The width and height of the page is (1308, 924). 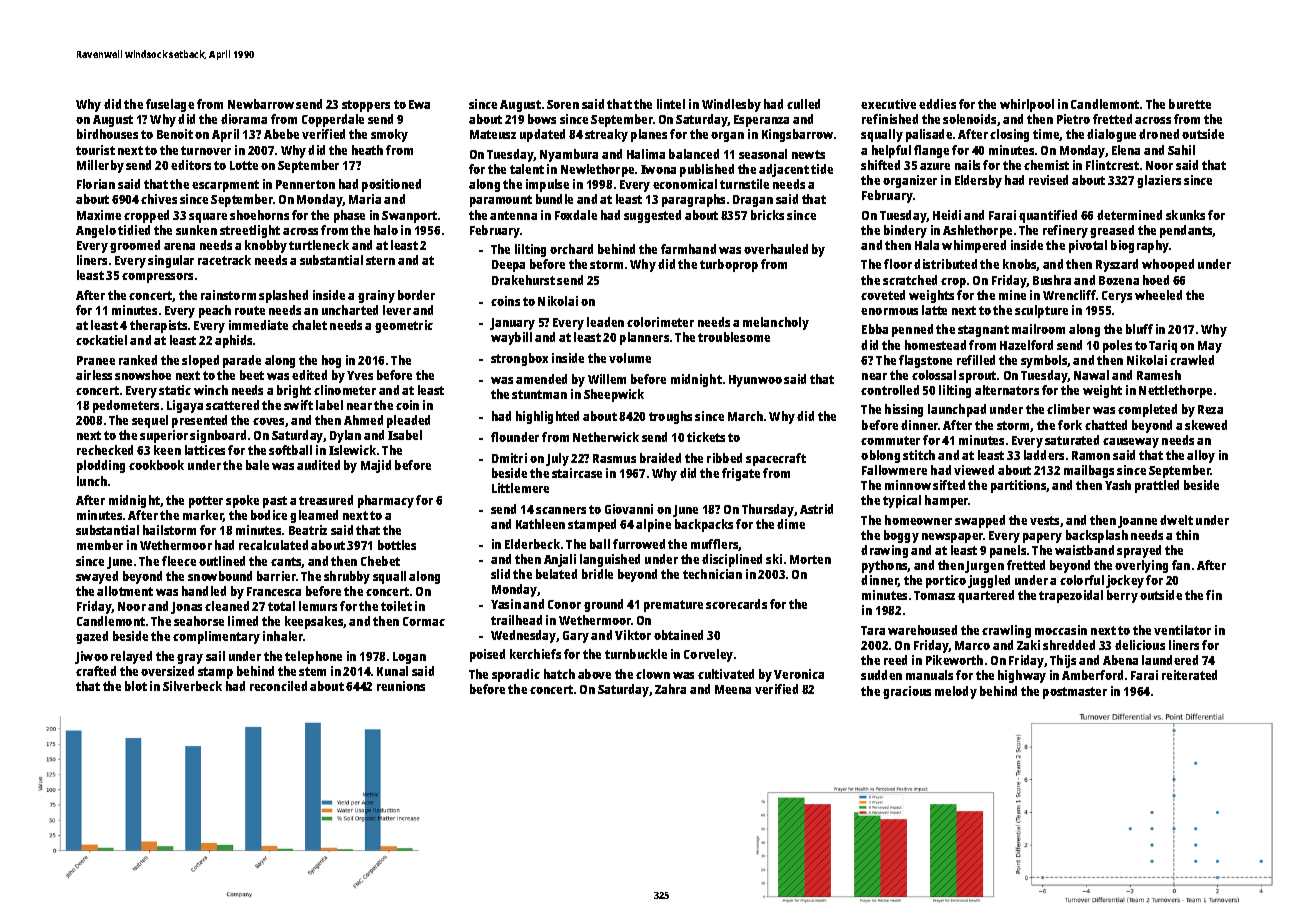 I want to click on furrowed, so click(x=639, y=544).
